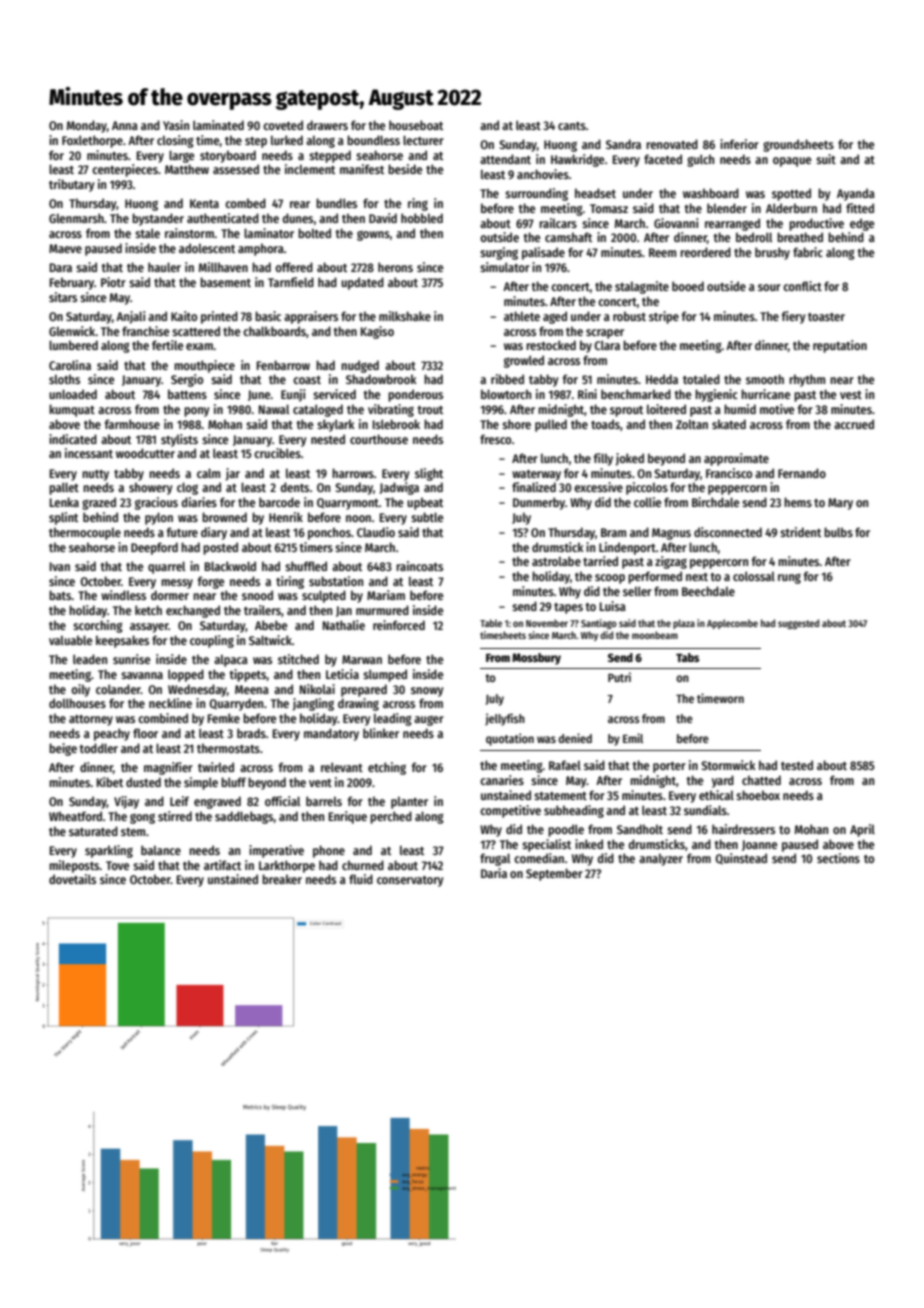  I want to click on Matthew, so click(187, 169).
